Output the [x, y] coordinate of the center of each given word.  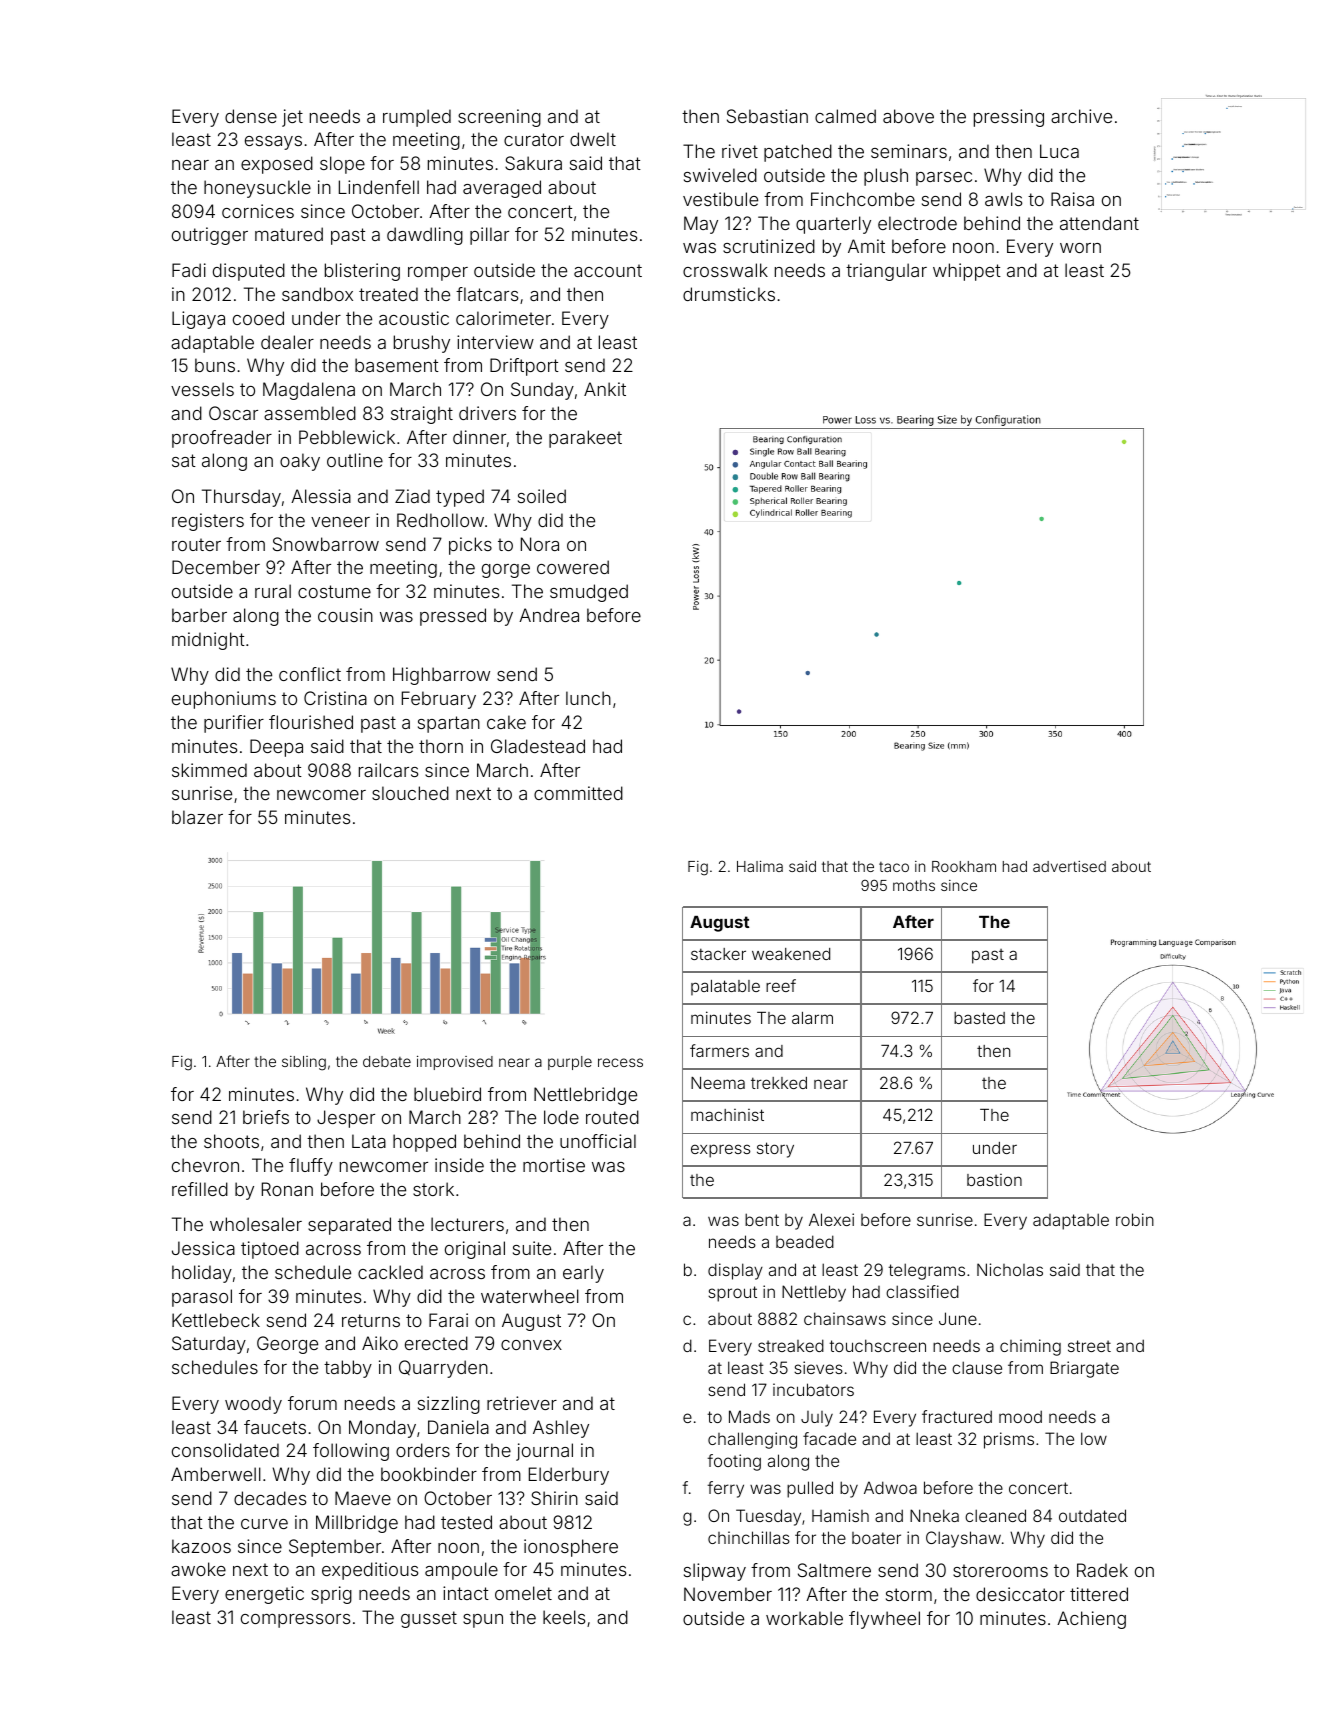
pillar [489, 236]
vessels [202, 389]
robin [1135, 1219]
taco [894, 867]
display [735, 1271]
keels [564, 1617]
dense [251, 116]
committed [578, 793]
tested [466, 1522]
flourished [311, 722]
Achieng [1091, 1620]
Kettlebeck [216, 1320]
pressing [1009, 118]
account [608, 270]
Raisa [1072, 199]
